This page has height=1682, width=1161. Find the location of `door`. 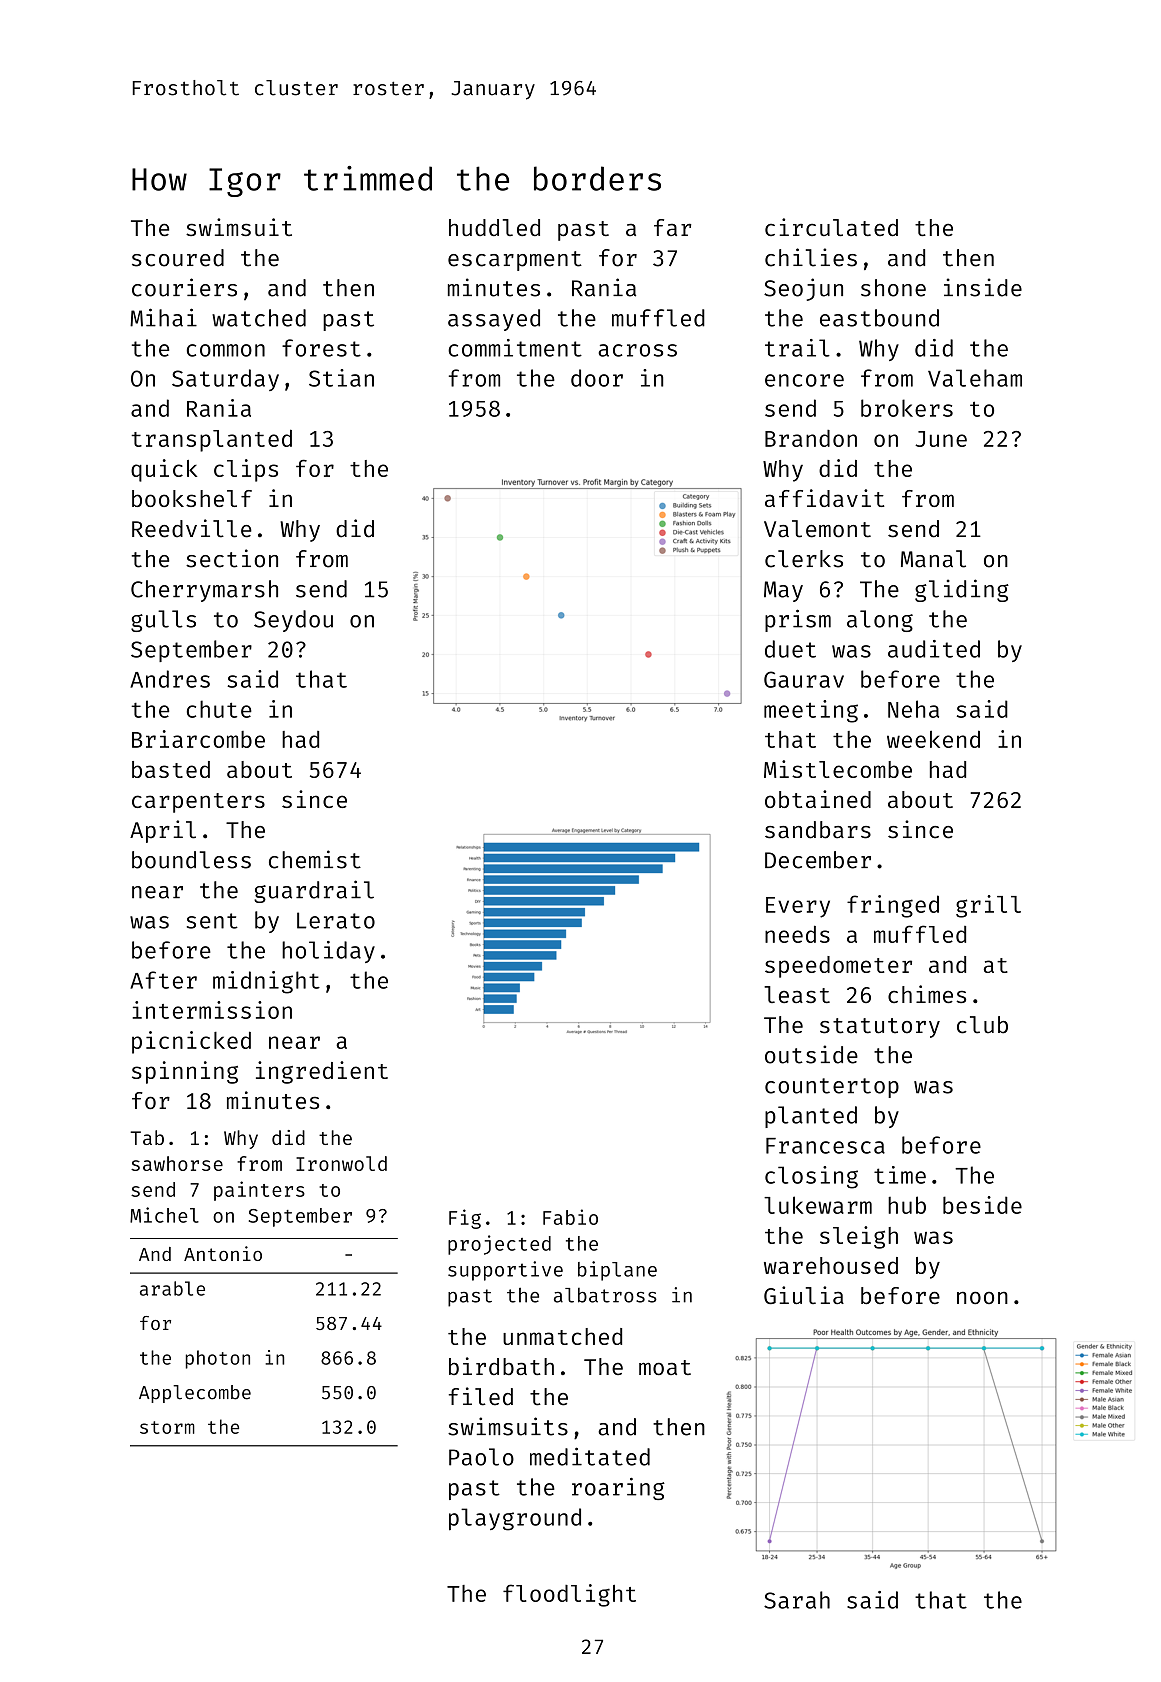

door is located at coordinates (597, 378).
